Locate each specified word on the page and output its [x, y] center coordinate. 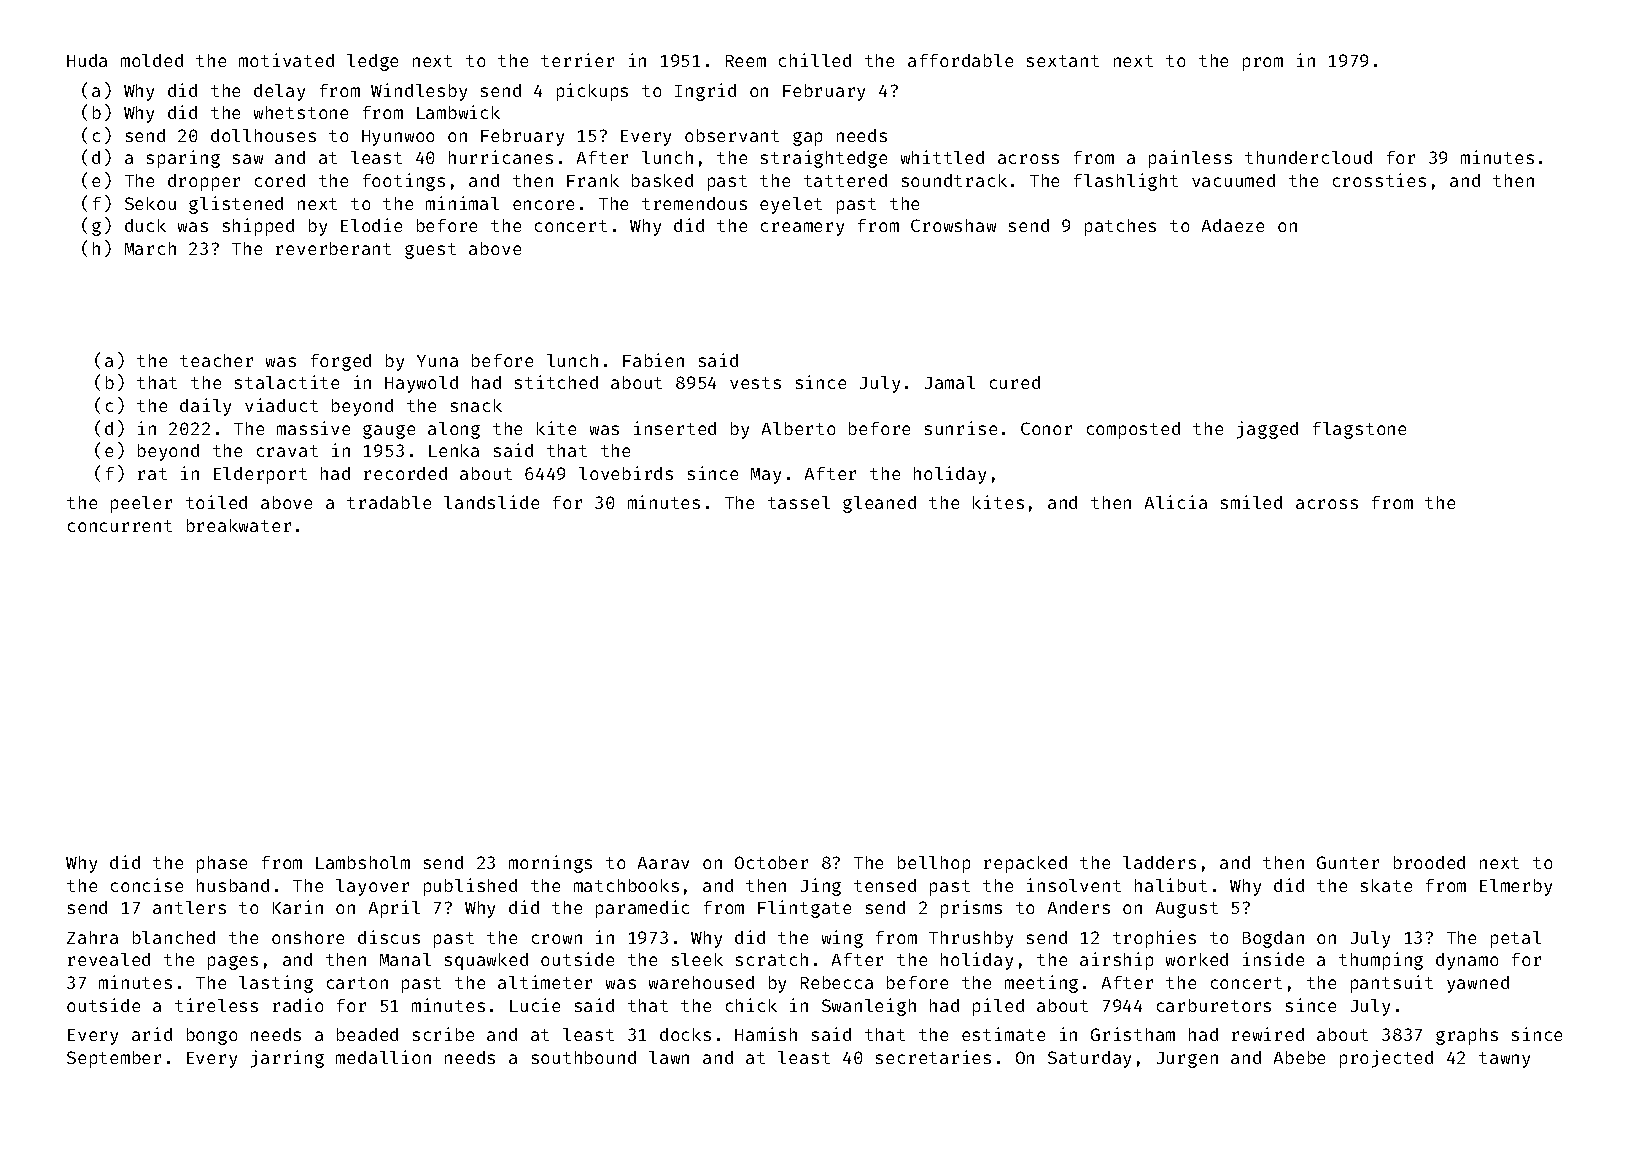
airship [1116, 961]
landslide [491, 502]
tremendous [694, 203]
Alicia [1176, 502]
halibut [1171, 885]
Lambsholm [363, 862]
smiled [1251, 502]
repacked [1025, 864]
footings [404, 182]
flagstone [1359, 430]
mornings [550, 864]
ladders [1159, 862]
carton [357, 983]
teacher [216, 360]
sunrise [961, 428]
